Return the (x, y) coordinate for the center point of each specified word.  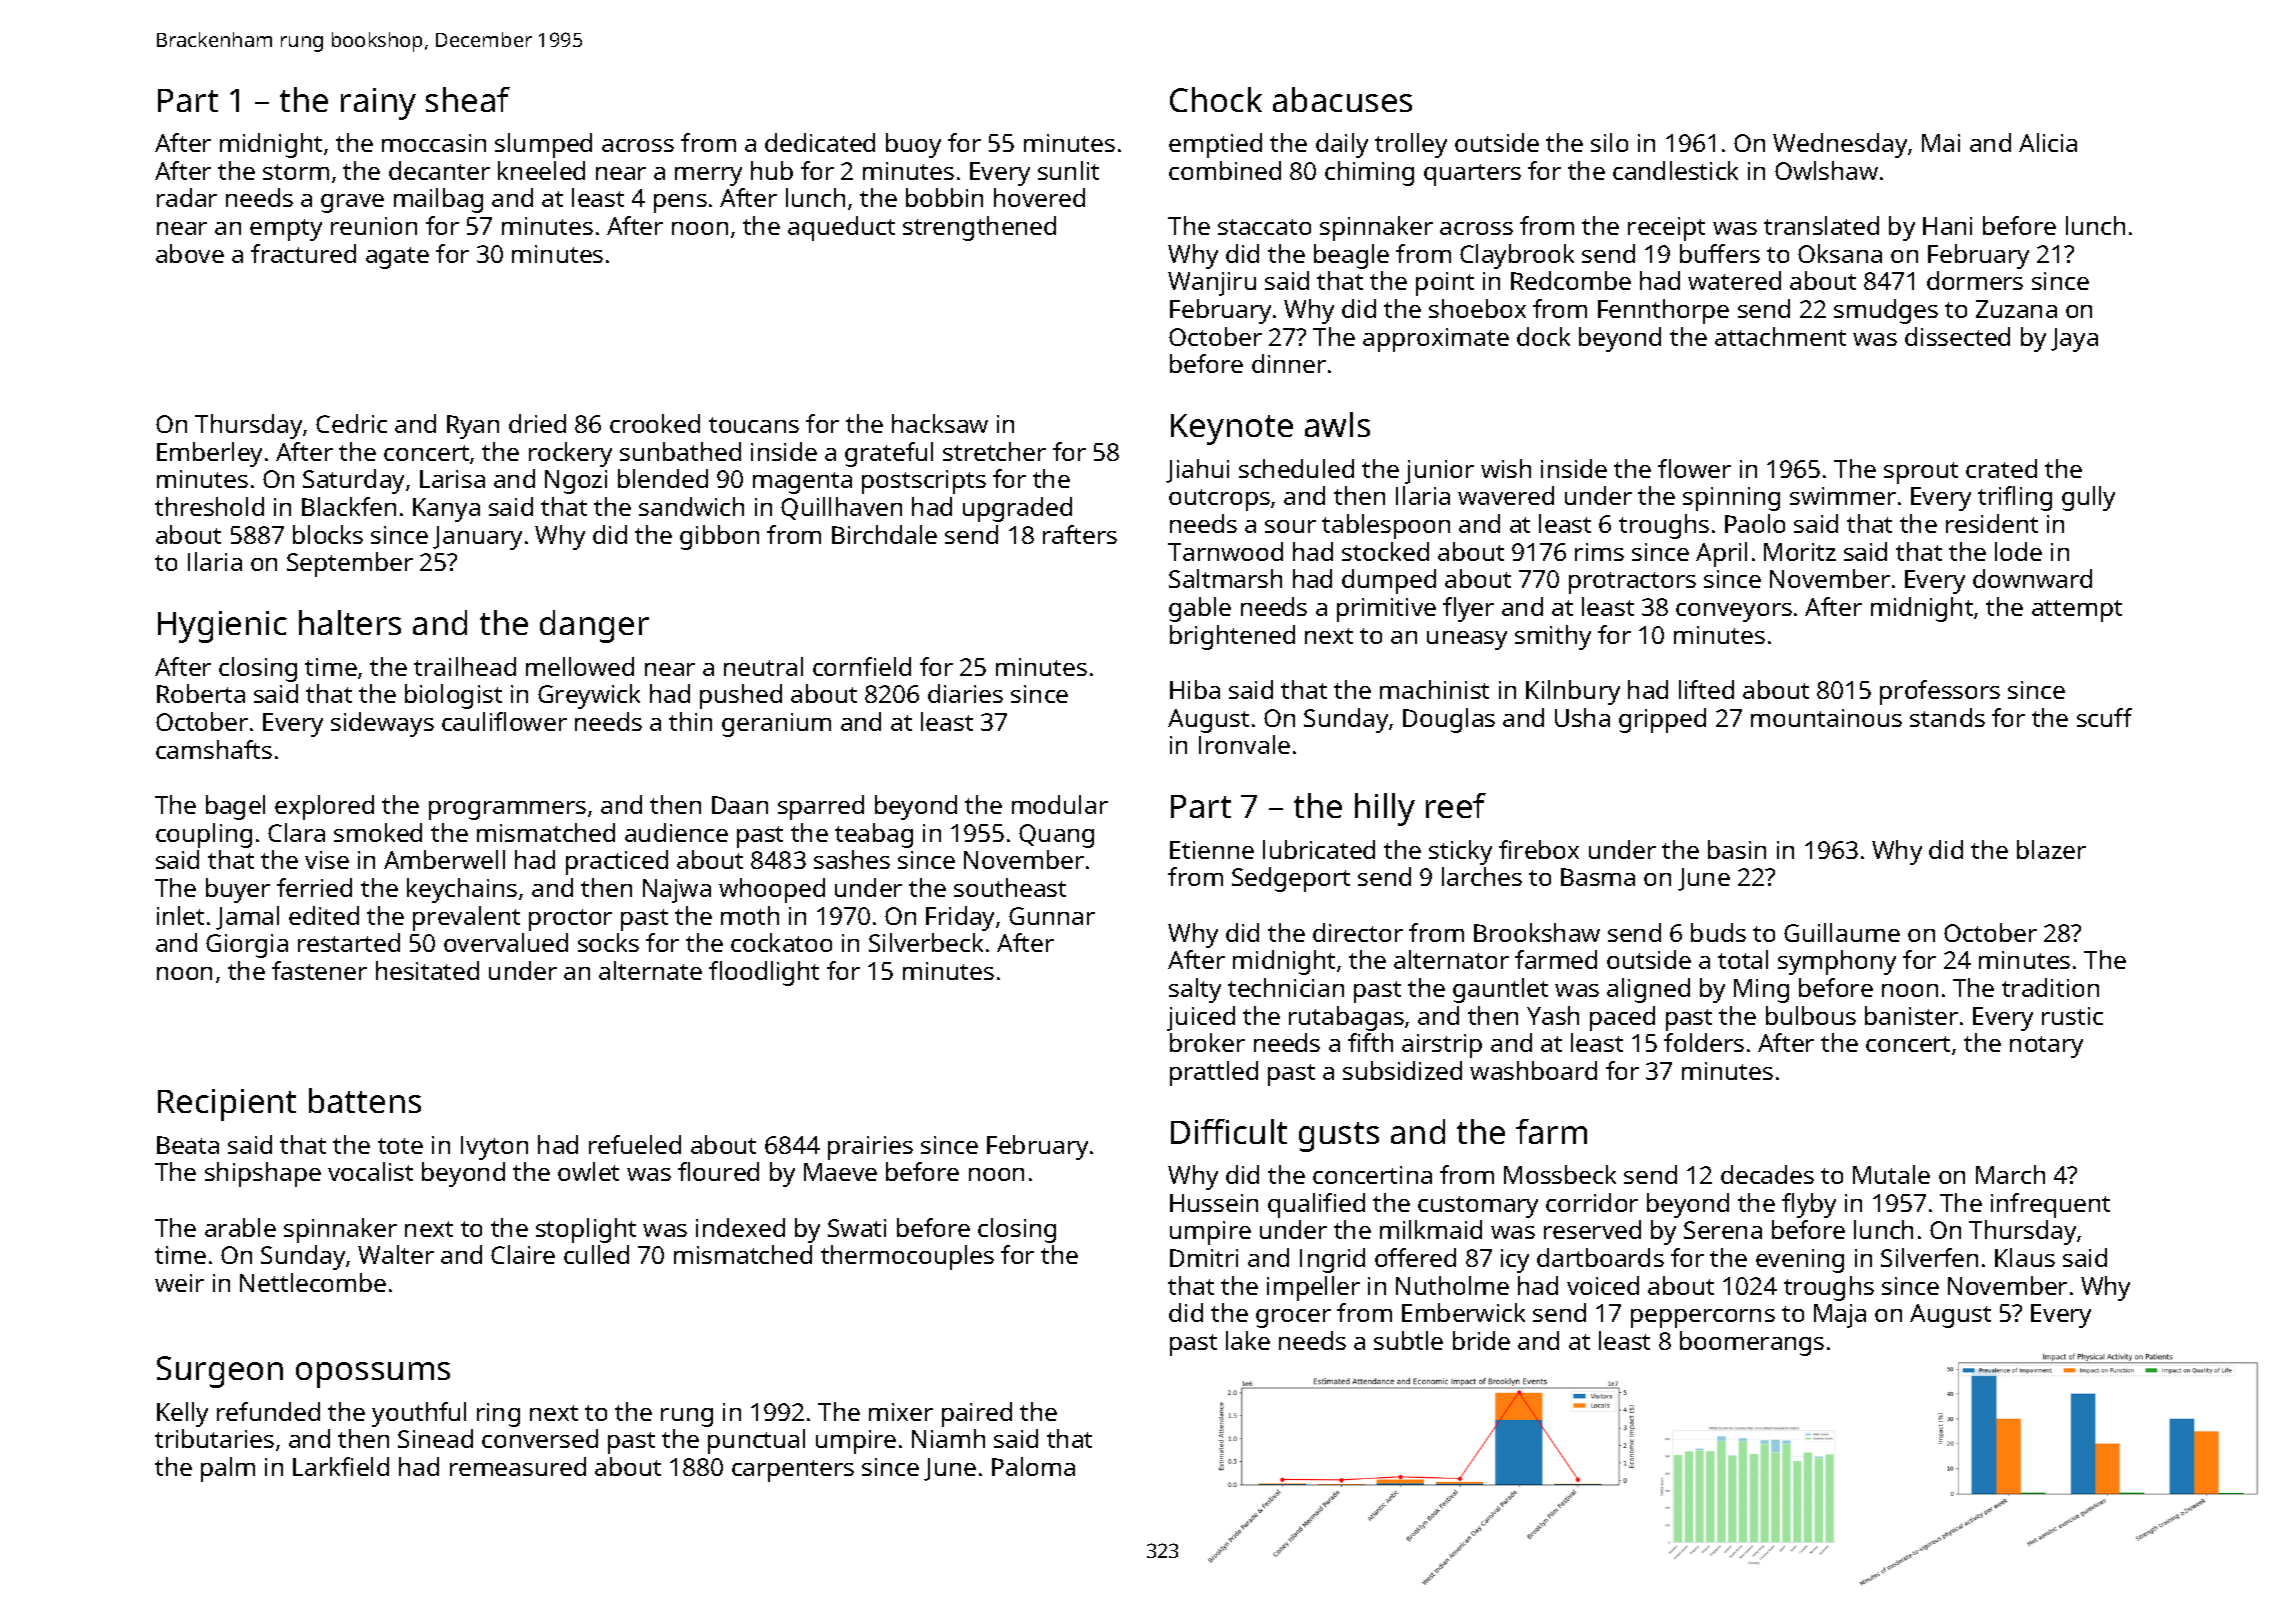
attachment (1780, 336)
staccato (1264, 227)
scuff (2104, 717)
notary (2046, 1047)
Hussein (1214, 1203)
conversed (540, 1438)
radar (187, 197)
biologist (453, 696)
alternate (650, 970)
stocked (1385, 551)
